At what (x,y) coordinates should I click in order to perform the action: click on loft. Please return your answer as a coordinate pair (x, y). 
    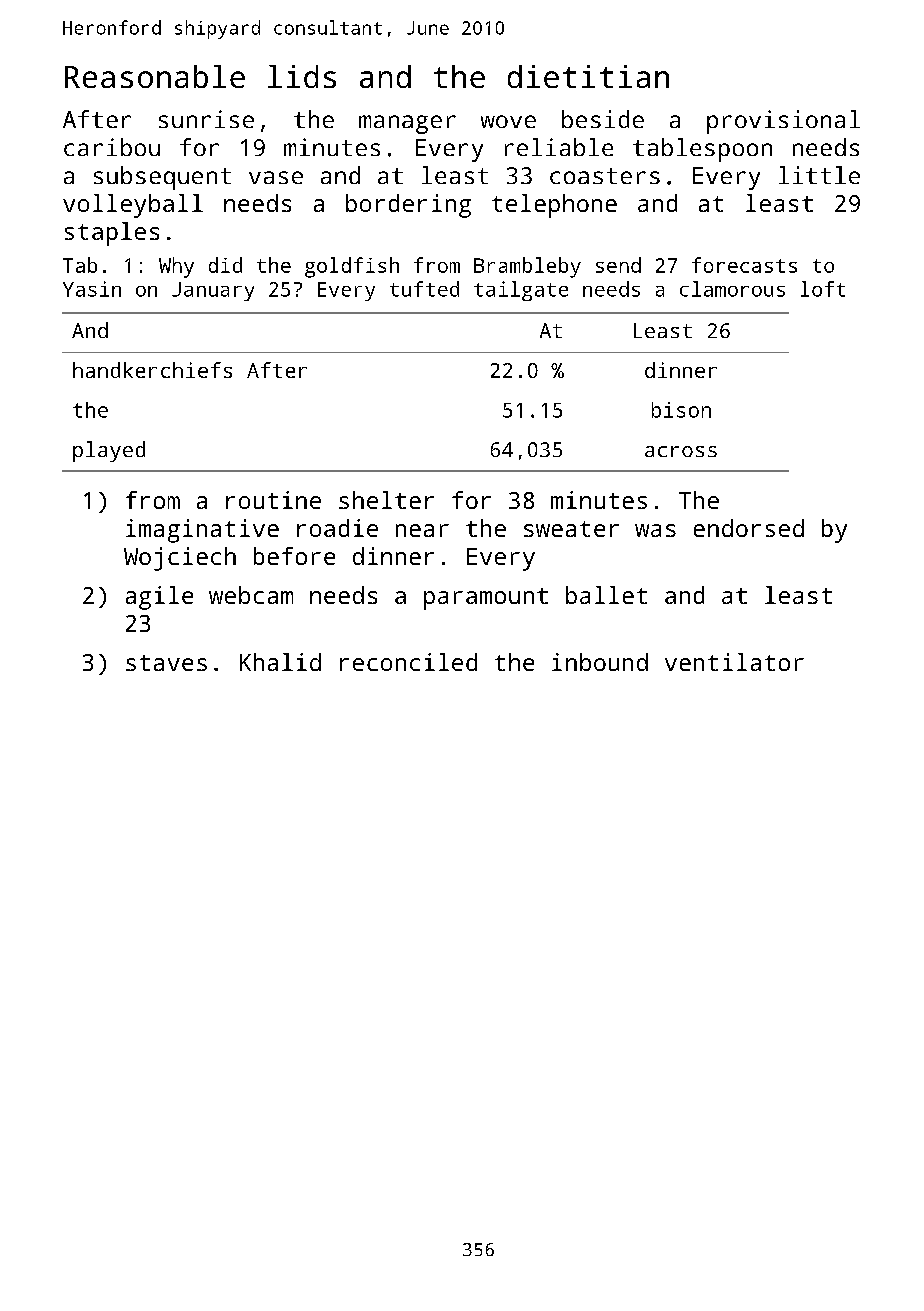
    Looking at the image, I should click on (823, 289).
